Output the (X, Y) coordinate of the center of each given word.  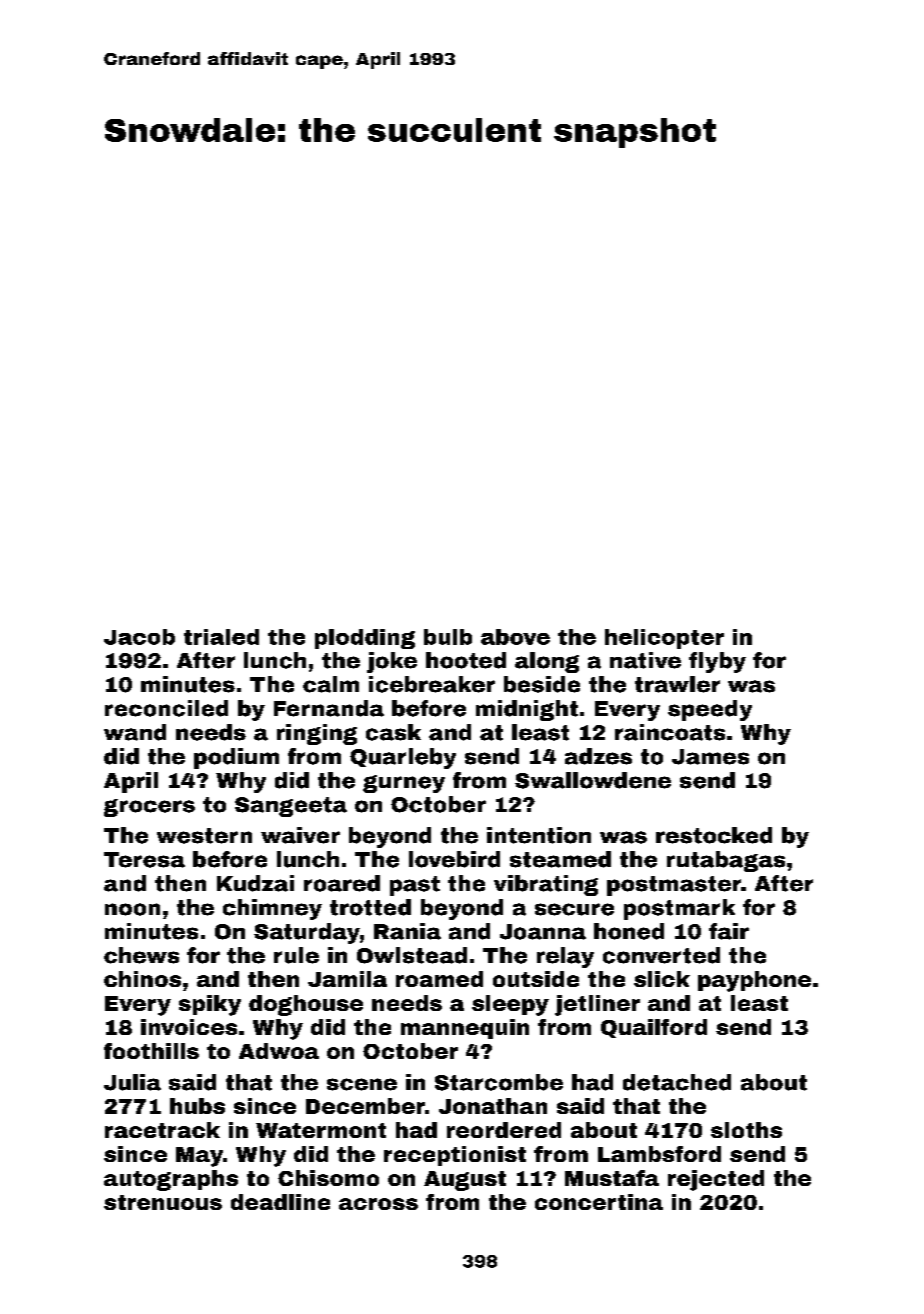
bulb (448, 637)
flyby (717, 662)
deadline (280, 1202)
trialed (221, 637)
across (378, 1204)
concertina (599, 1202)
